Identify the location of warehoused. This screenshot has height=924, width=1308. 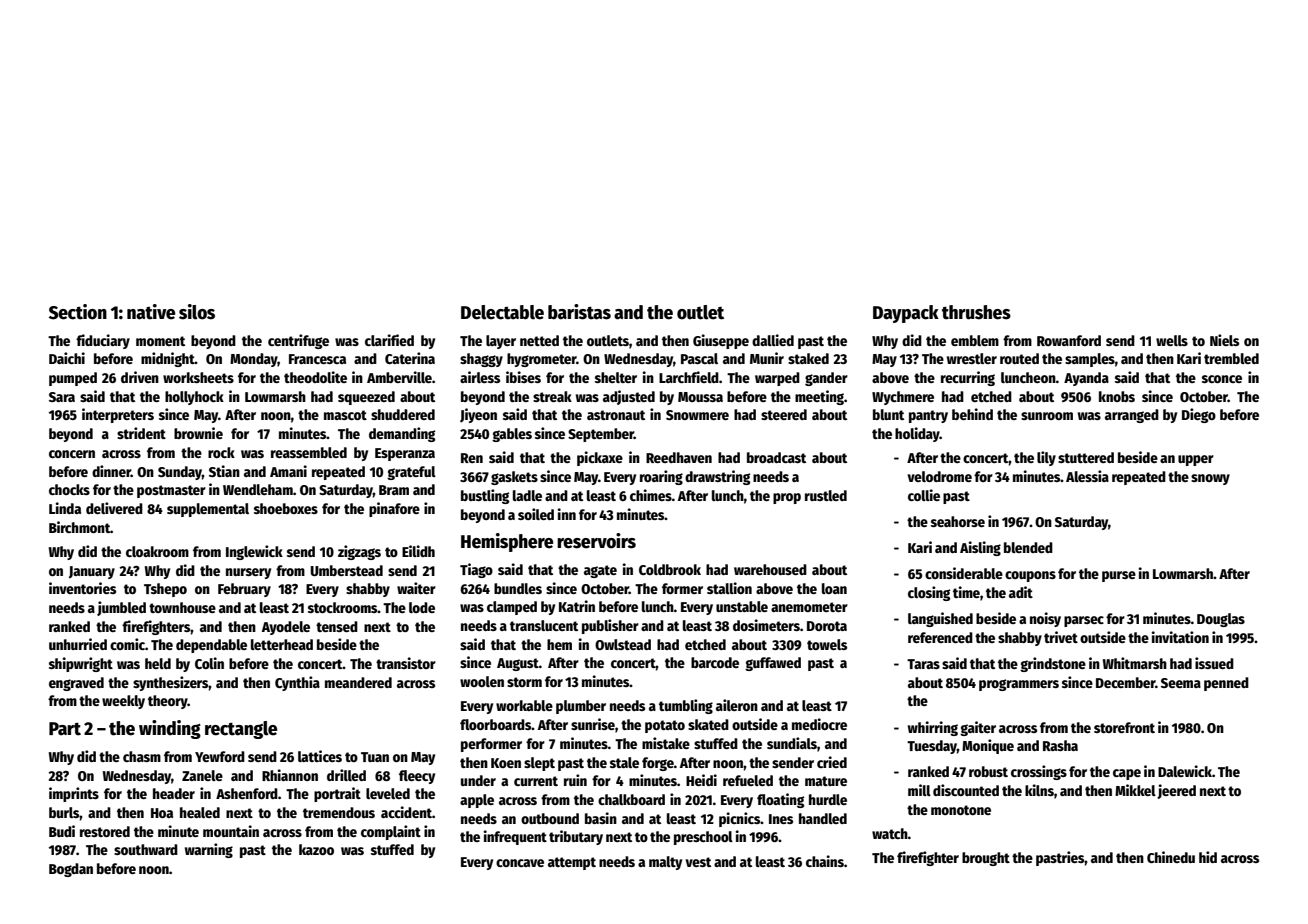
(770, 569).
